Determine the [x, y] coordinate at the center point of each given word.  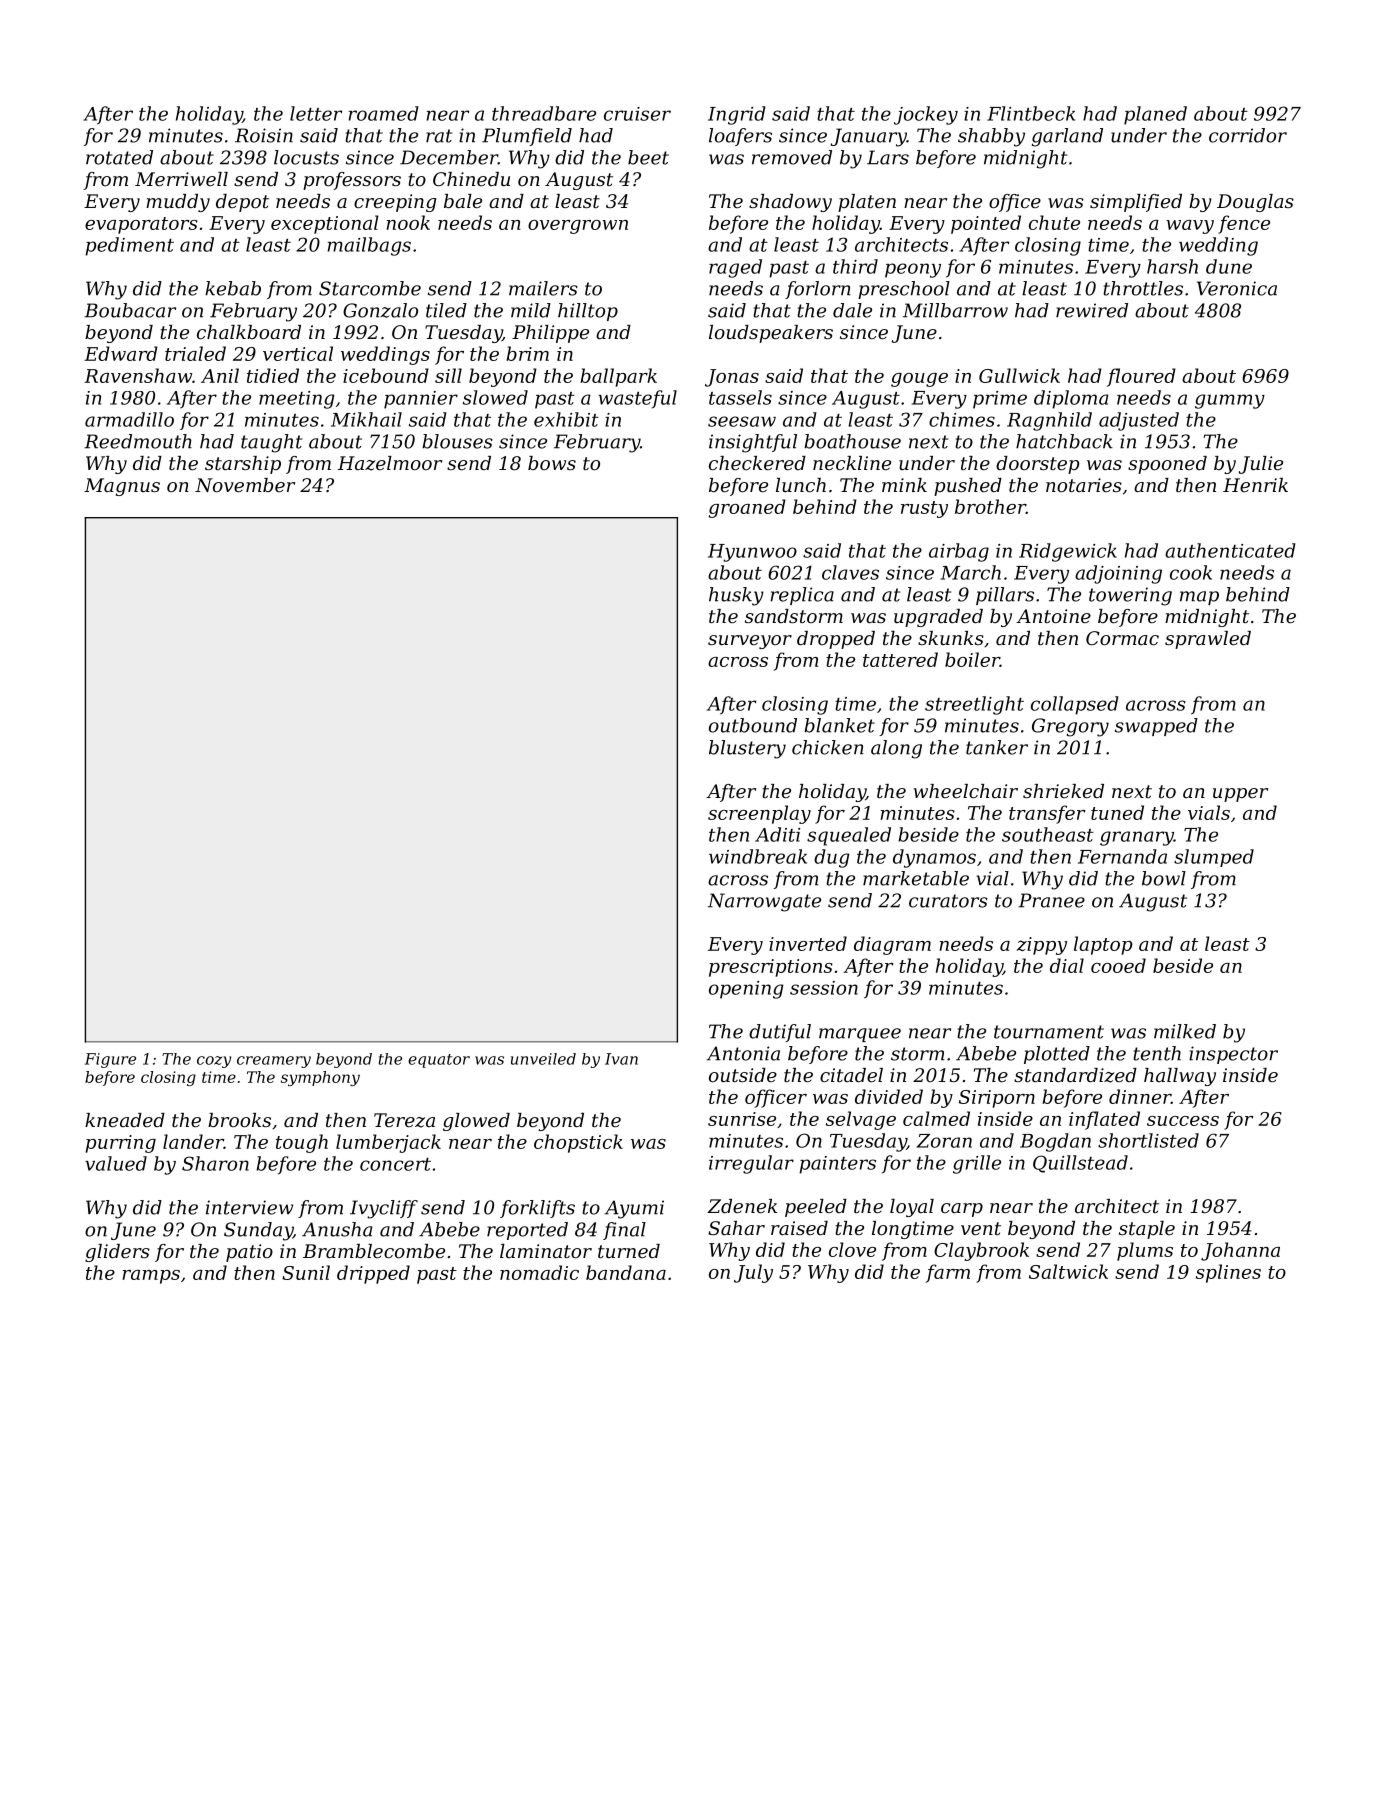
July [753, 1273]
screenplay [759, 814]
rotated [119, 157]
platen [867, 203]
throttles [1143, 288]
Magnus [122, 487]
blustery [747, 749]
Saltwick [1068, 1271]
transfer [1047, 814]
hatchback [1064, 441]
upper [1240, 795]
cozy [214, 1062]
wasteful [637, 399]
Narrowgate [764, 902]
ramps [151, 1277]
